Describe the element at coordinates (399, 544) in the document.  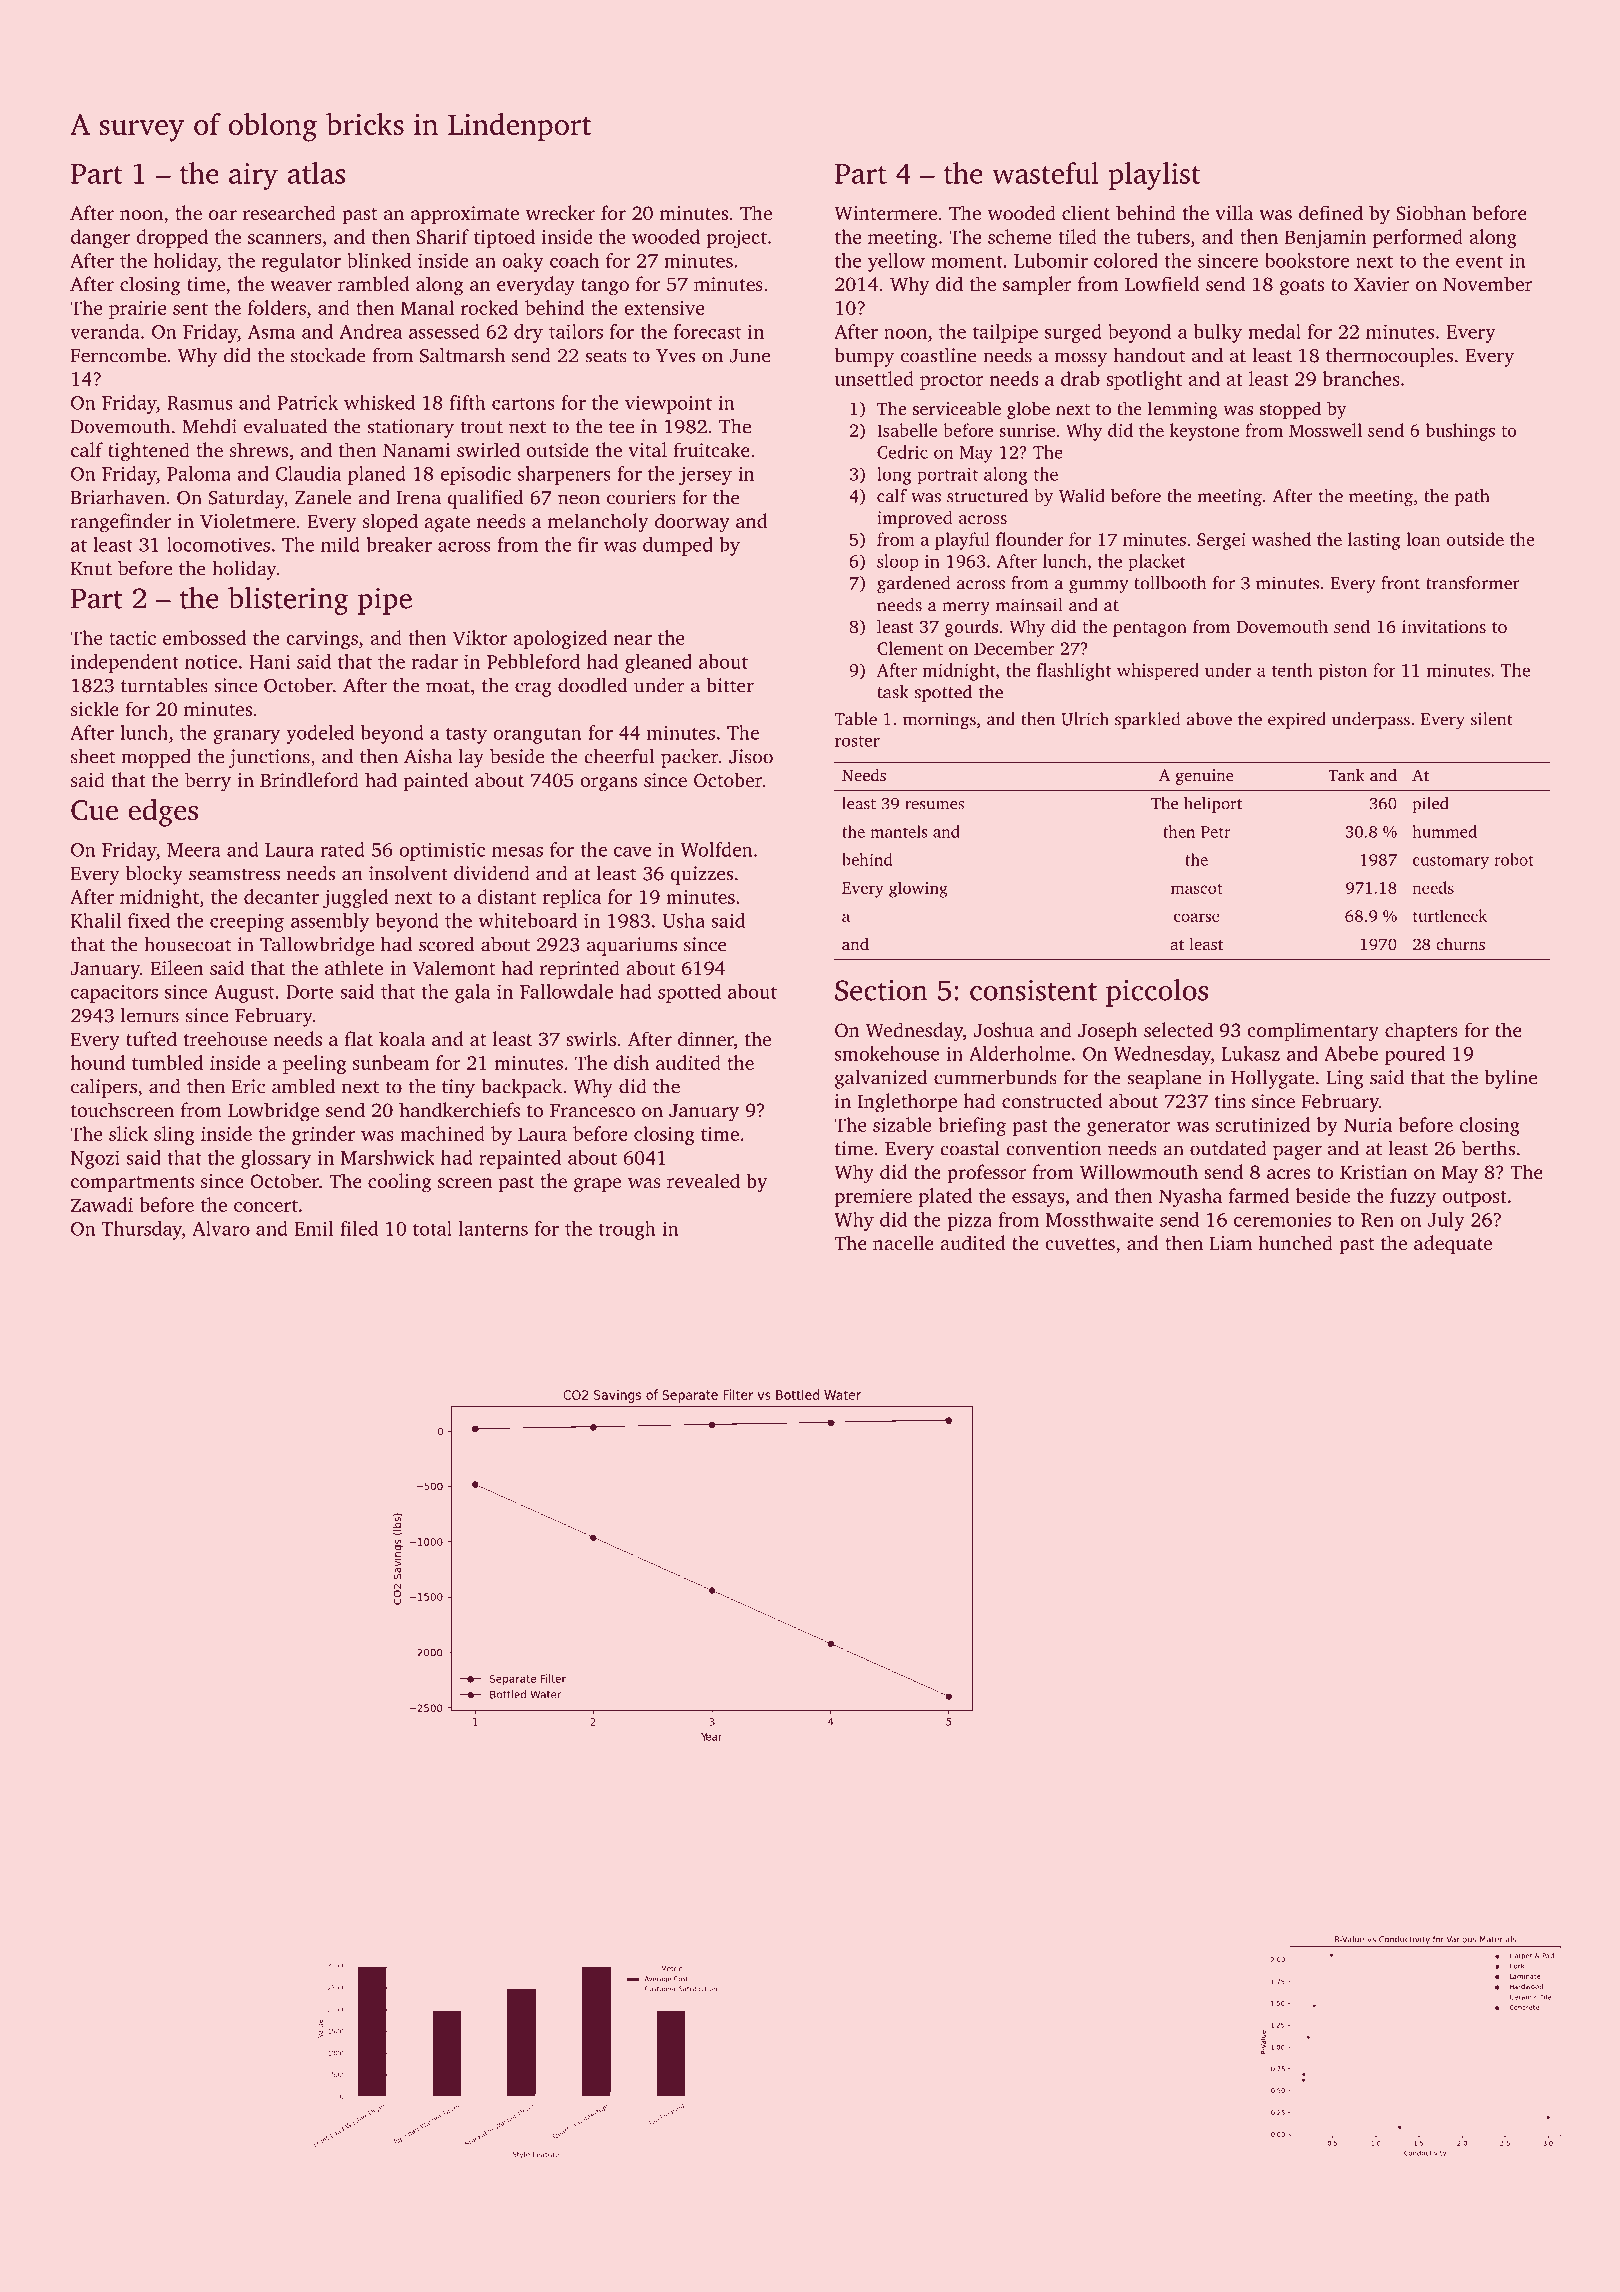
I see `breaker` at that location.
